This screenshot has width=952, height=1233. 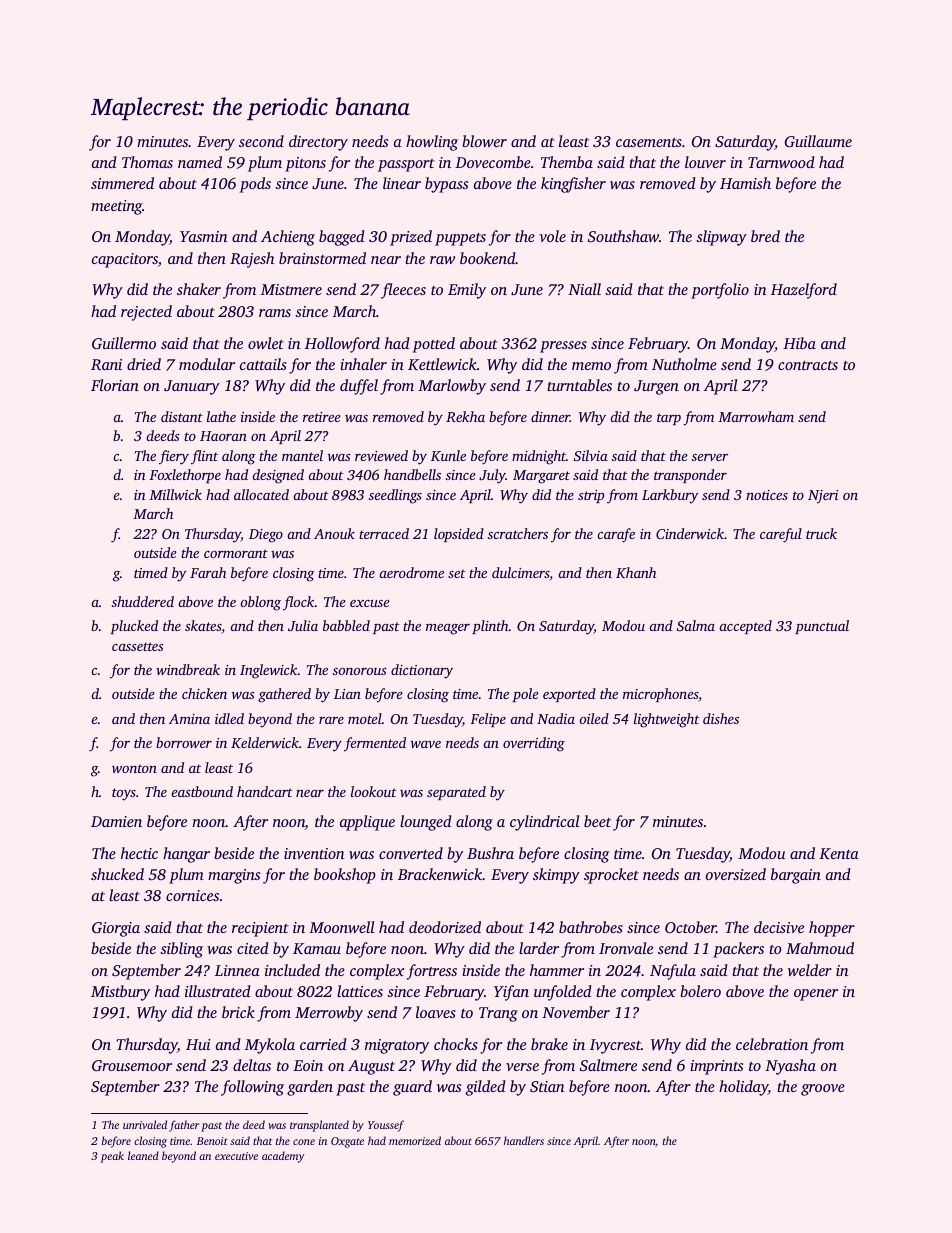 What do you see at coordinates (547, 1086) in the screenshot?
I see `Stian` at bounding box center [547, 1086].
